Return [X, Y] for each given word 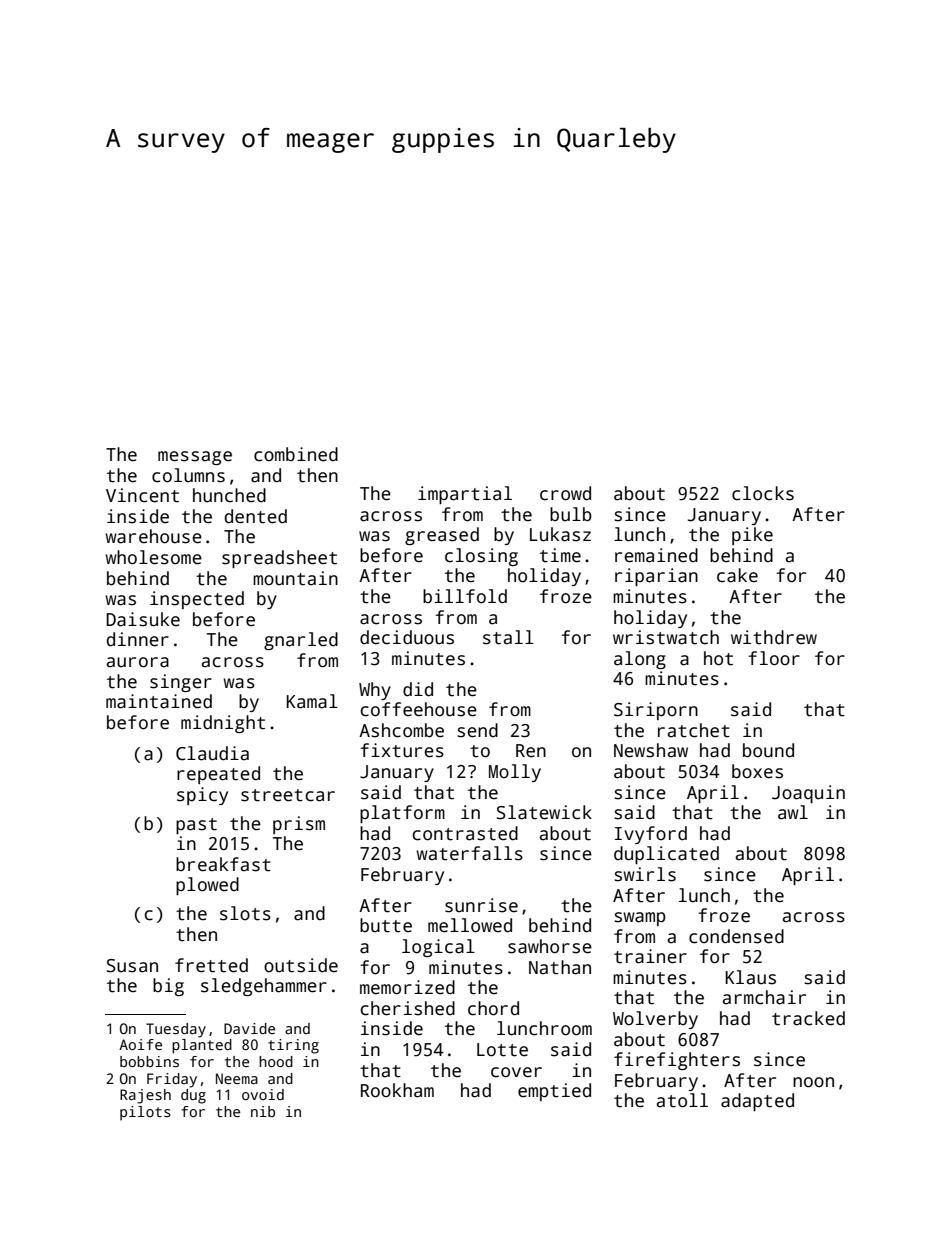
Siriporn [656, 711]
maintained [159, 701]
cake [737, 575]
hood [276, 1061]
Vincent [142, 495]
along [640, 660]
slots [245, 913]
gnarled [301, 641]
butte [386, 925]
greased [442, 536]
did [418, 689]
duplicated [666, 855]
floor [774, 658]
